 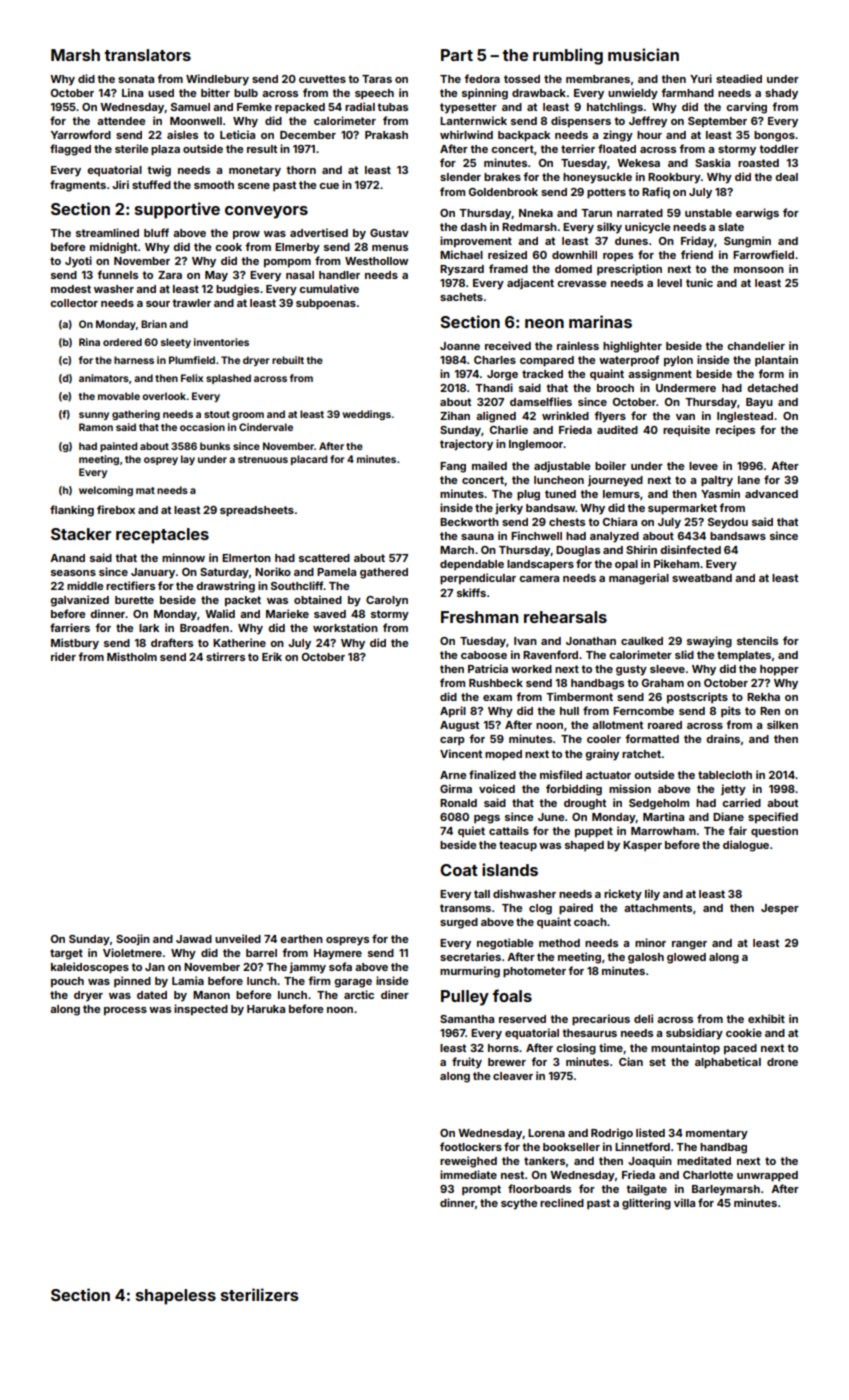 What do you see at coordinates (66, 954) in the document?
I see `target` at bounding box center [66, 954].
